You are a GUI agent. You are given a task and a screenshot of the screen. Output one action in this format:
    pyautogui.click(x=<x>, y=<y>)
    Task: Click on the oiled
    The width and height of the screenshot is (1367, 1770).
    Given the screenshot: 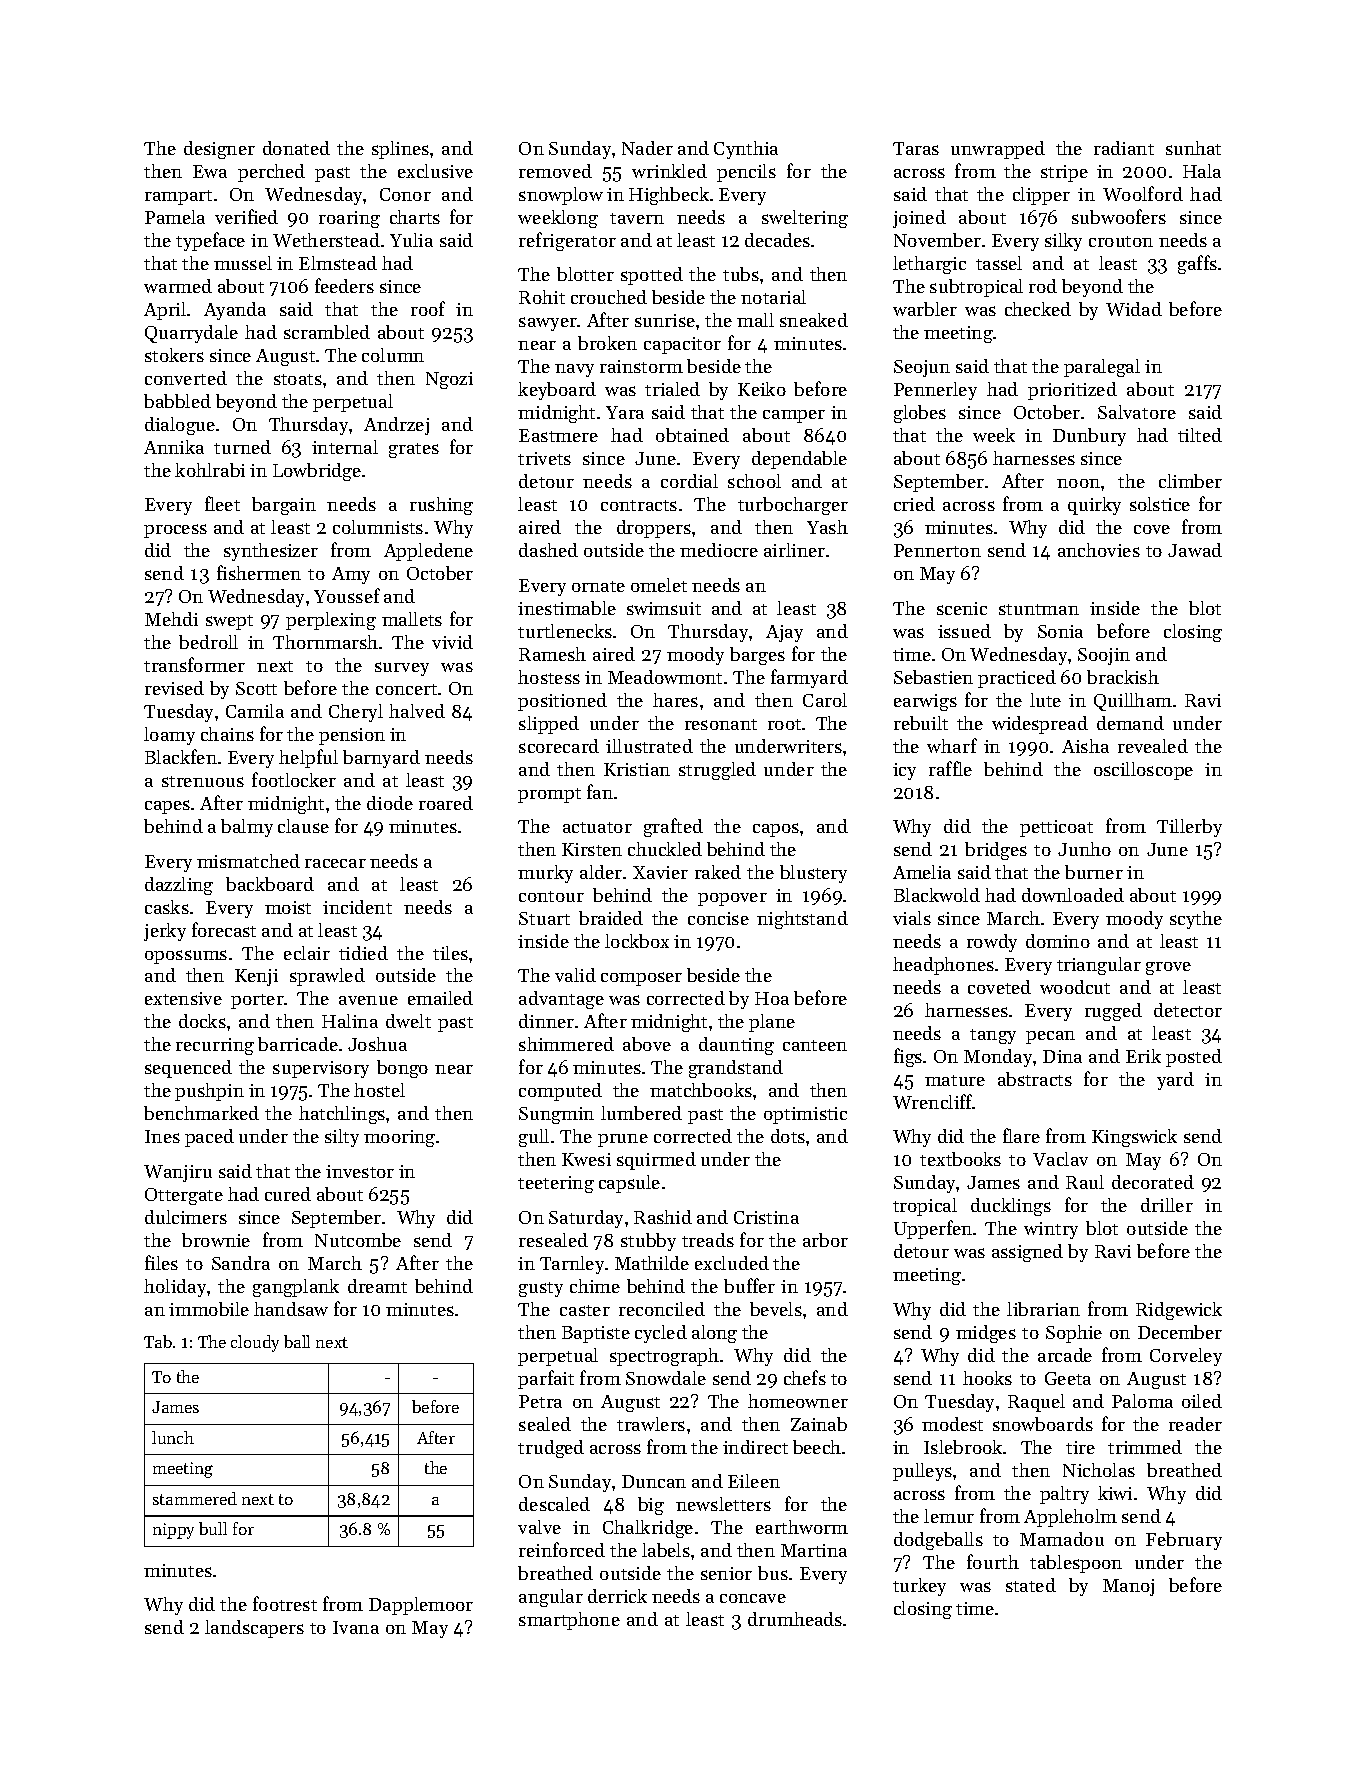 What is the action you would take?
    pyautogui.click(x=1202, y=1401)
